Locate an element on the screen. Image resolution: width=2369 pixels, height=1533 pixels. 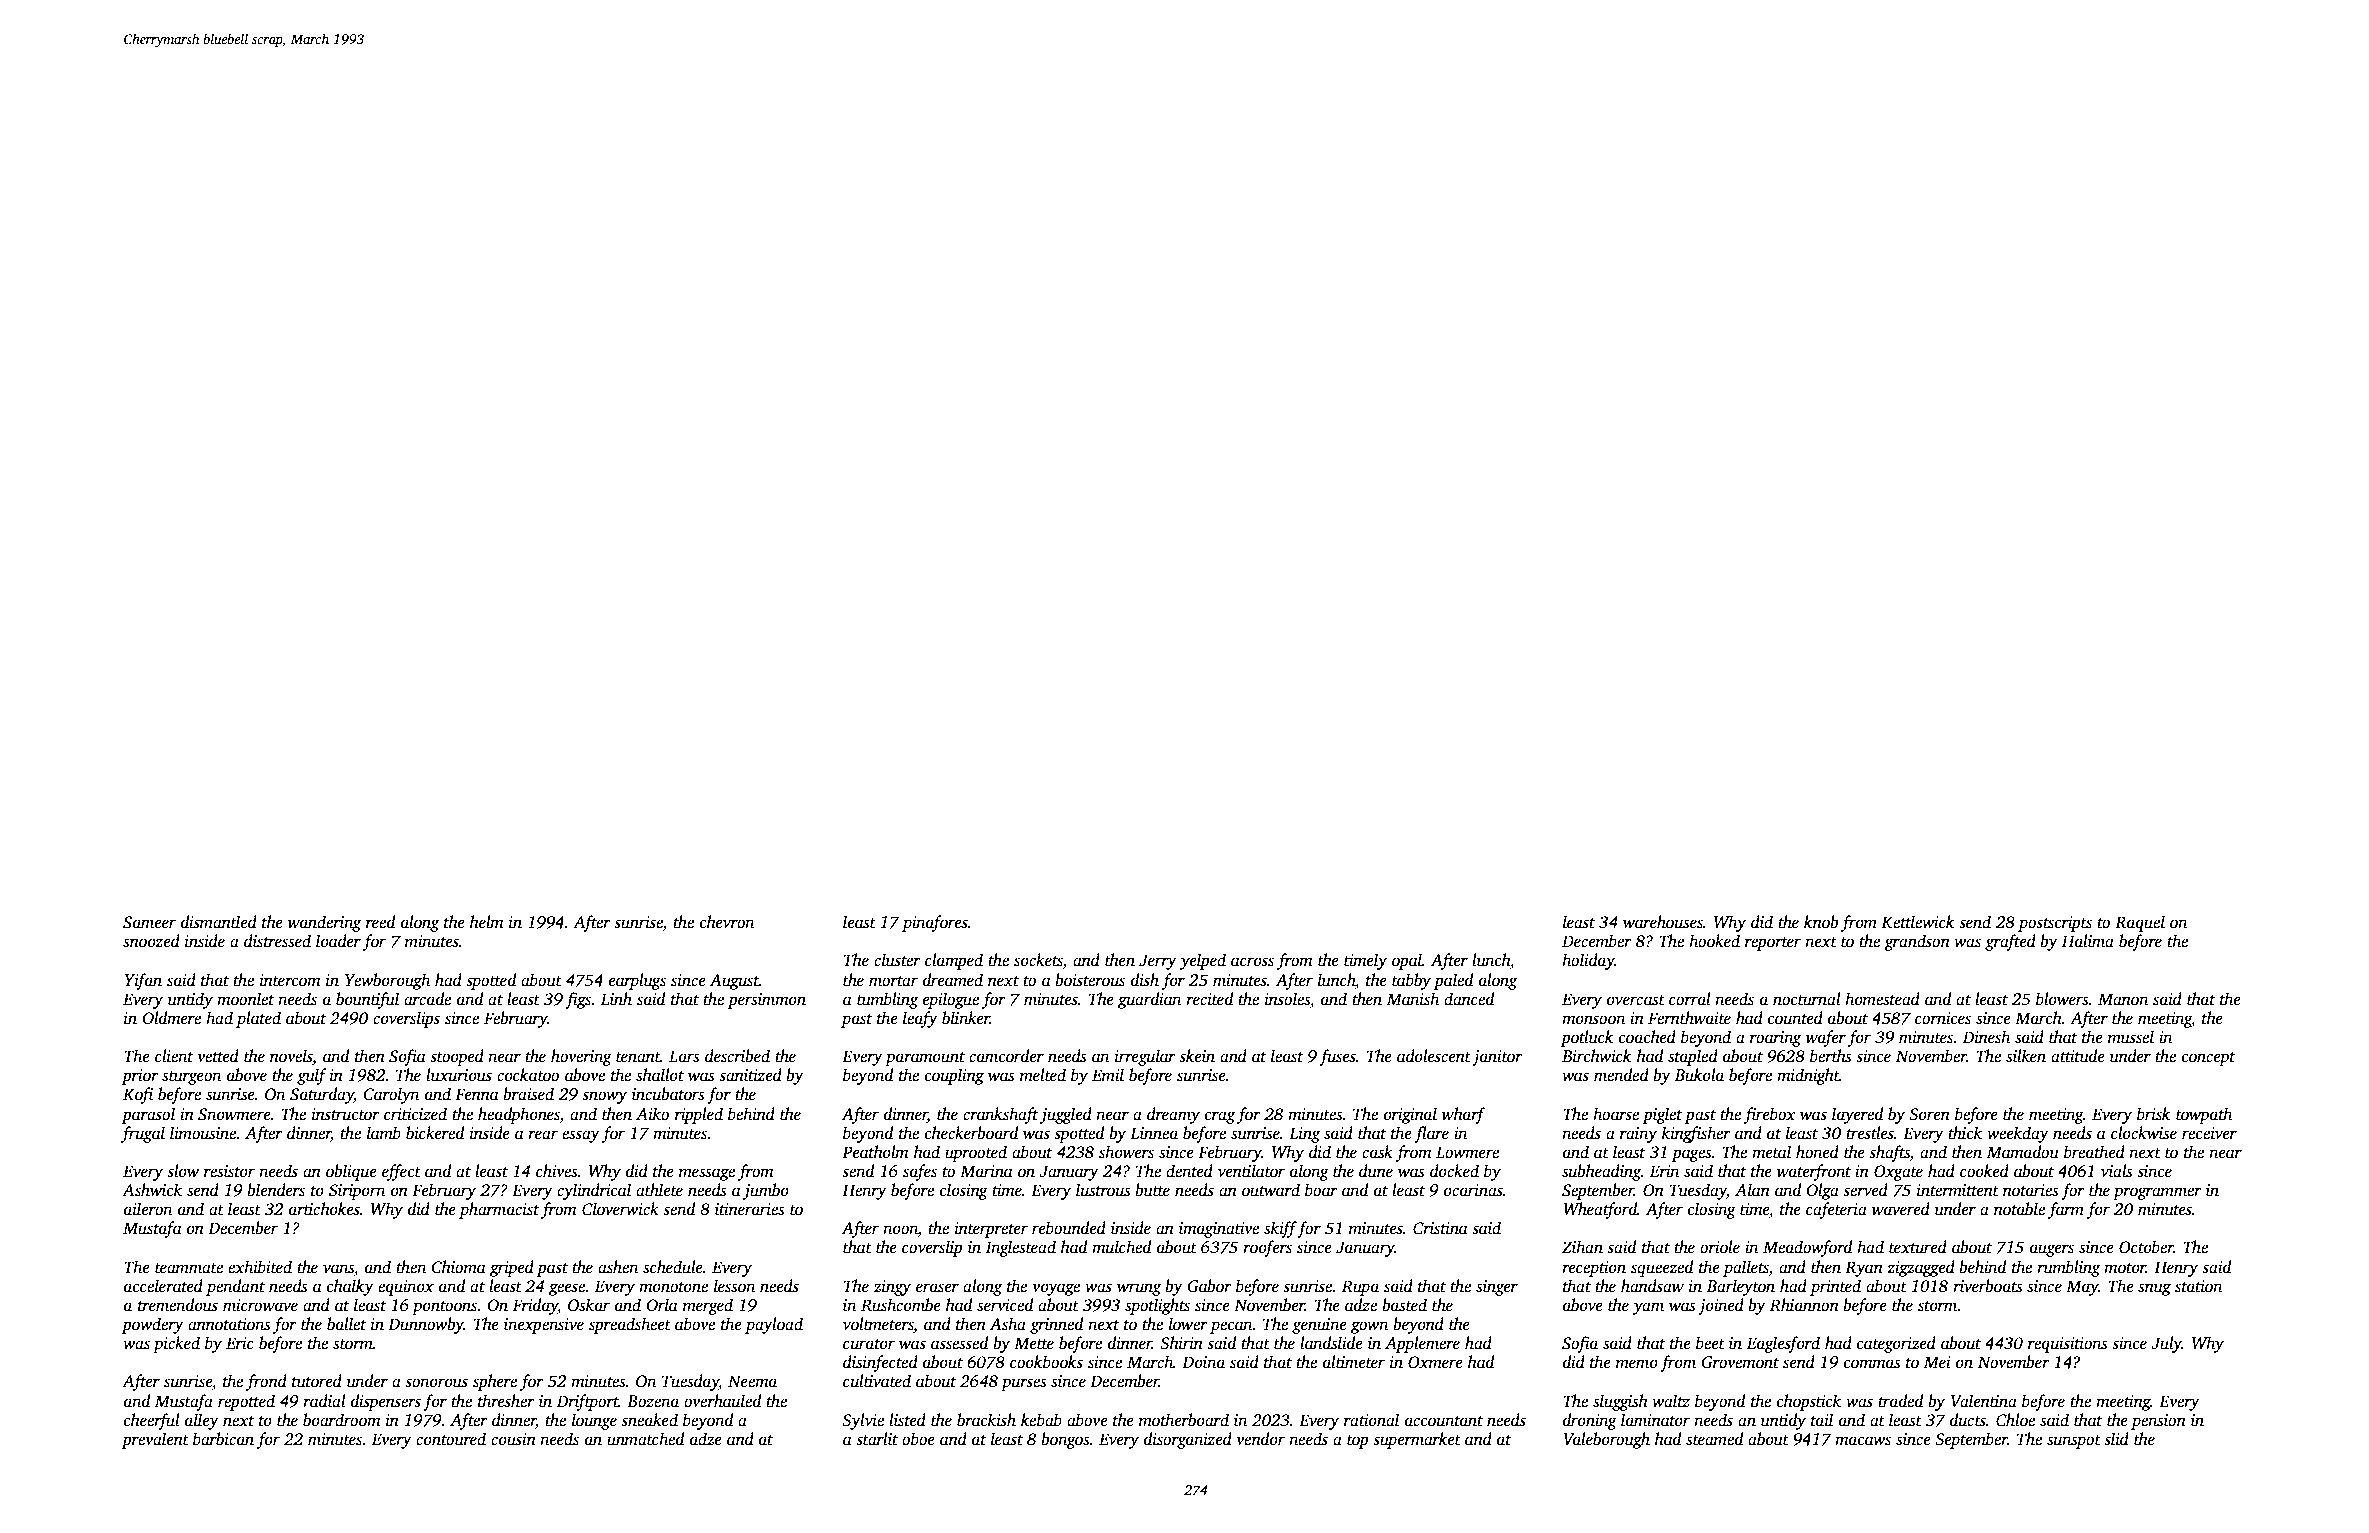
sanitized is located at coordinates (750, 1075).
